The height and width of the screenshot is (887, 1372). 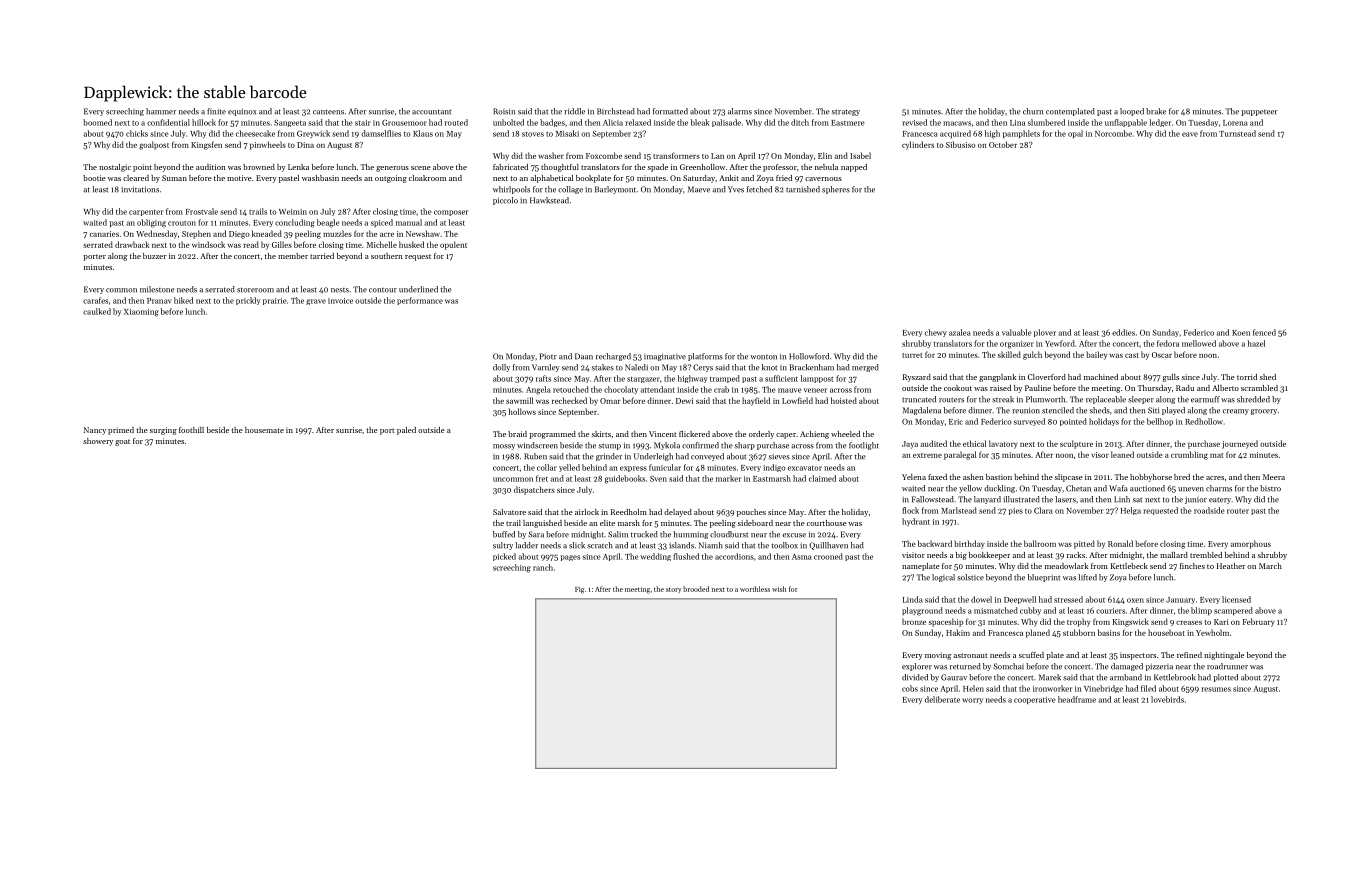 I want to click on spheres, so click(x=836, y=190).
